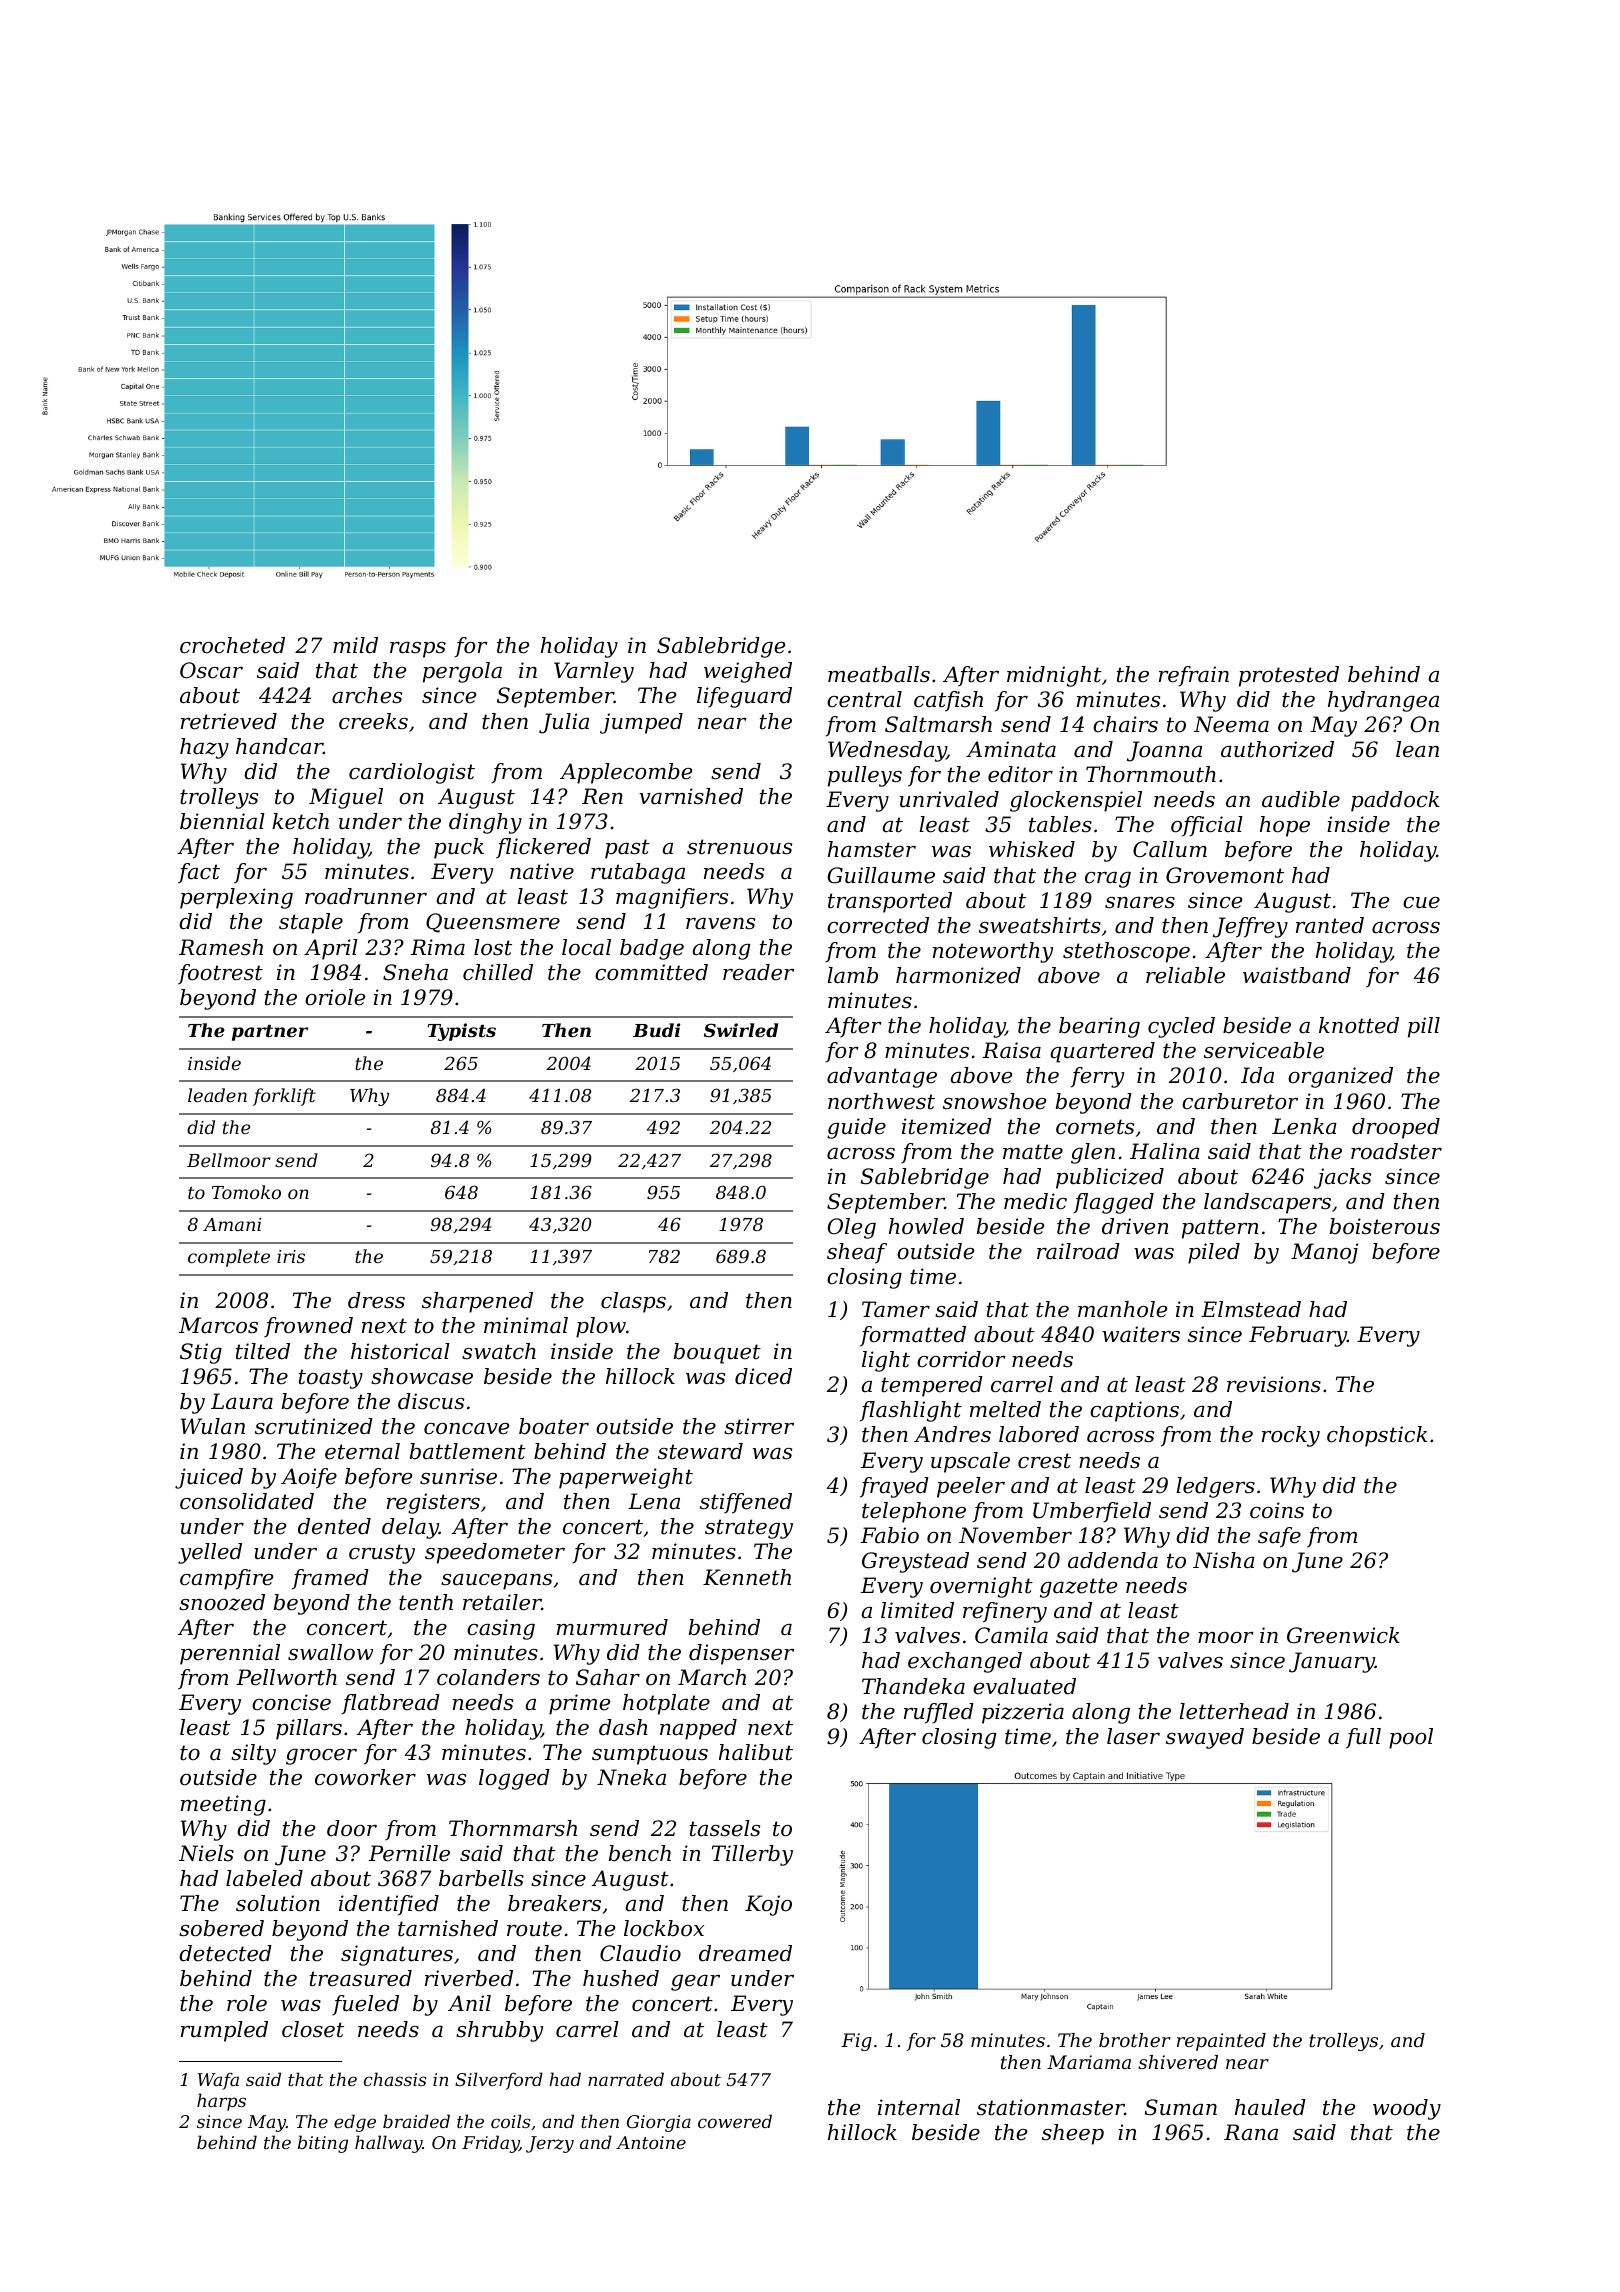 This image has height=2292, width=1620. Describe the element at coordinates (218, 2081) in the image. I see `Wafa` at that location.
